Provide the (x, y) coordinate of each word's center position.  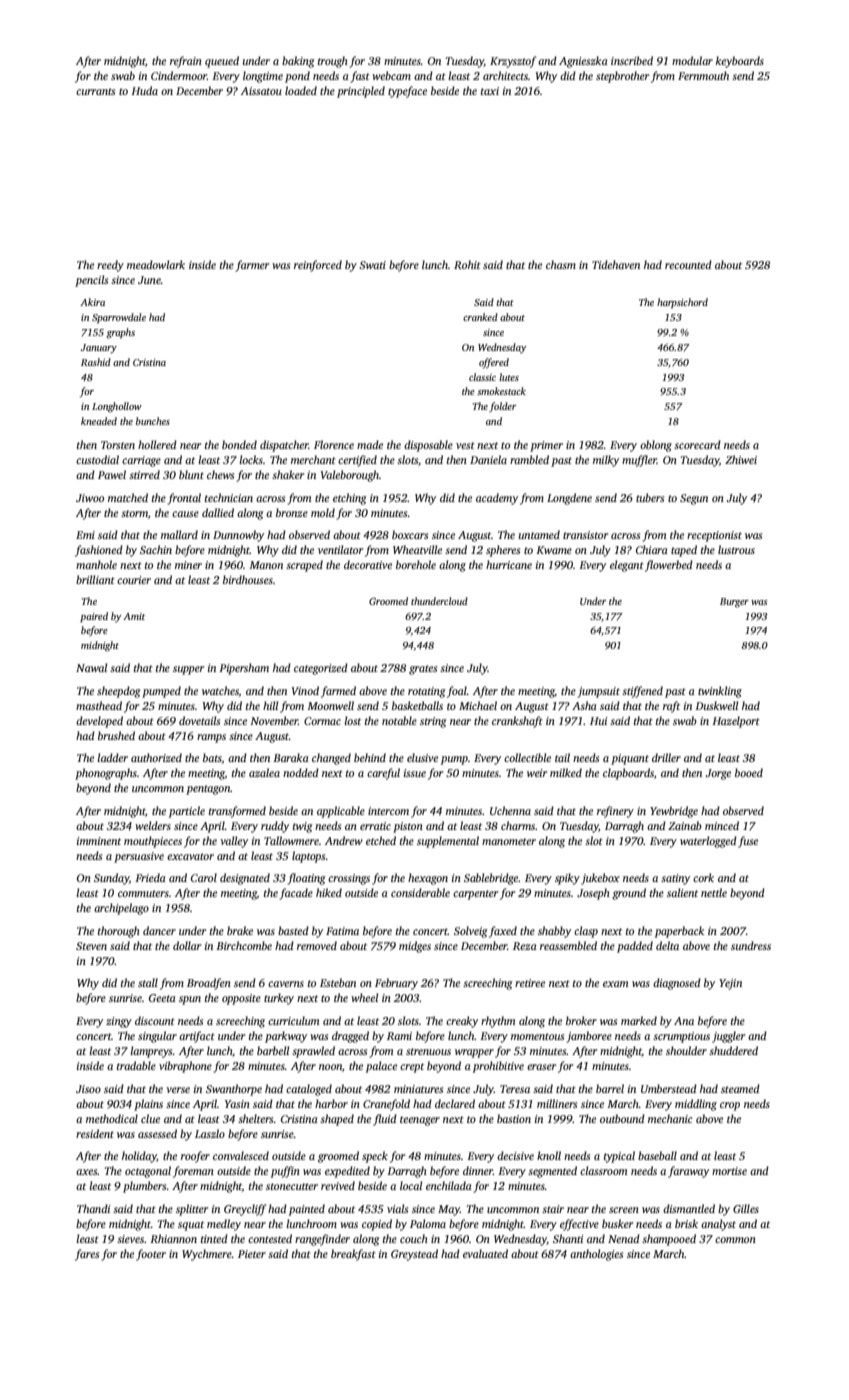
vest (465, 445)
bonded (239, 444)
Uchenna (510, 810)
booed (749, 772)
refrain (186, 62)
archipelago (121, 909)
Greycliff (245, 1210)
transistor (585, 535)
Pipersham (244, 669)
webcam (391, 75)
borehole (416, 564)
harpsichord (682, 303)
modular (692, 60)
